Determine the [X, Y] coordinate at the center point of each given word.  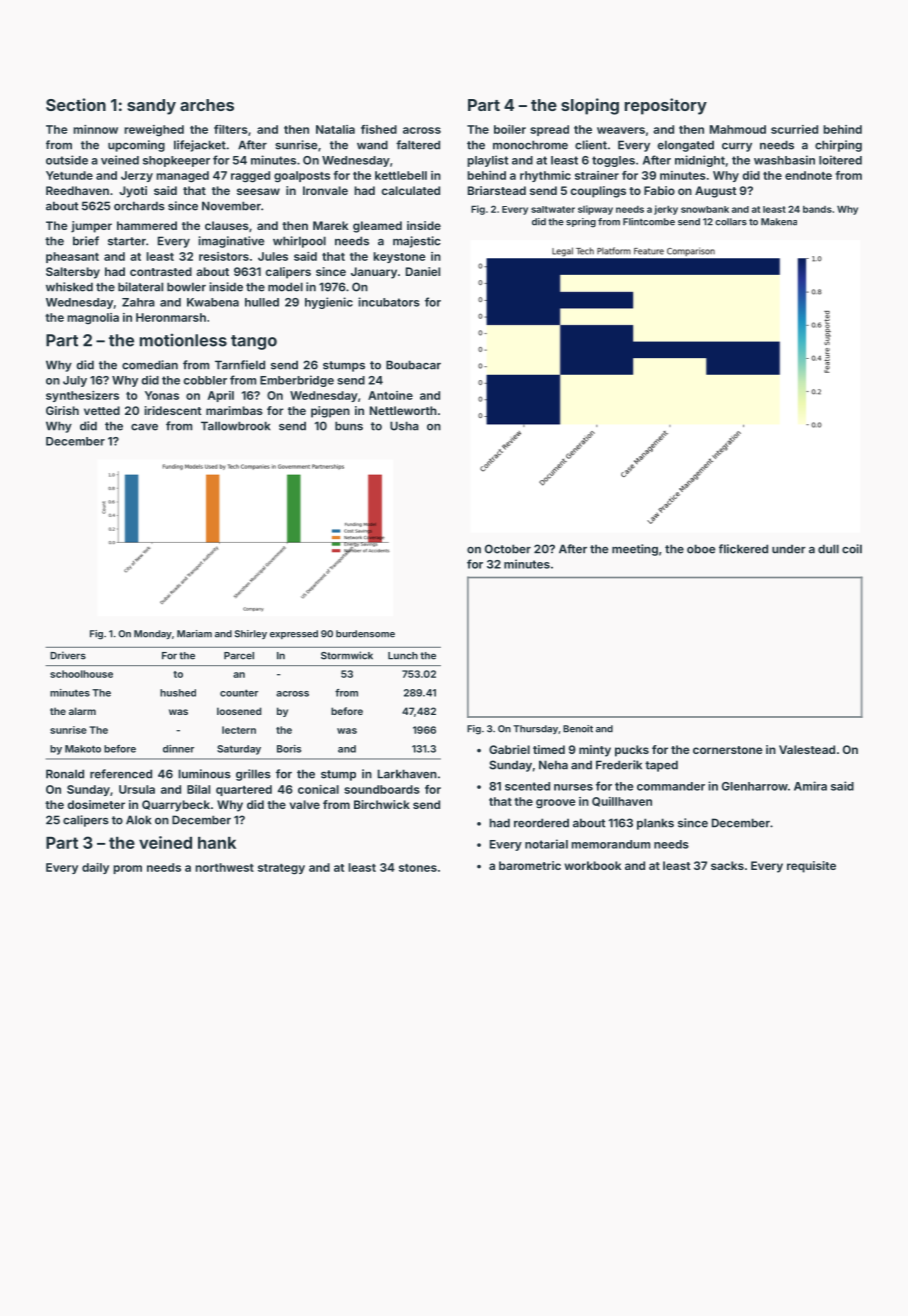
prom [127, 869]
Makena [779, 222]
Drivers [68, 655]
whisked [69, 287]
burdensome [365, 634]
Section [76, 104]
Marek [330, 225]
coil [852, 549]
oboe [701, 549]
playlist [487, 161]
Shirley [250, 634]
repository [666, 106]
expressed [294, 634]
